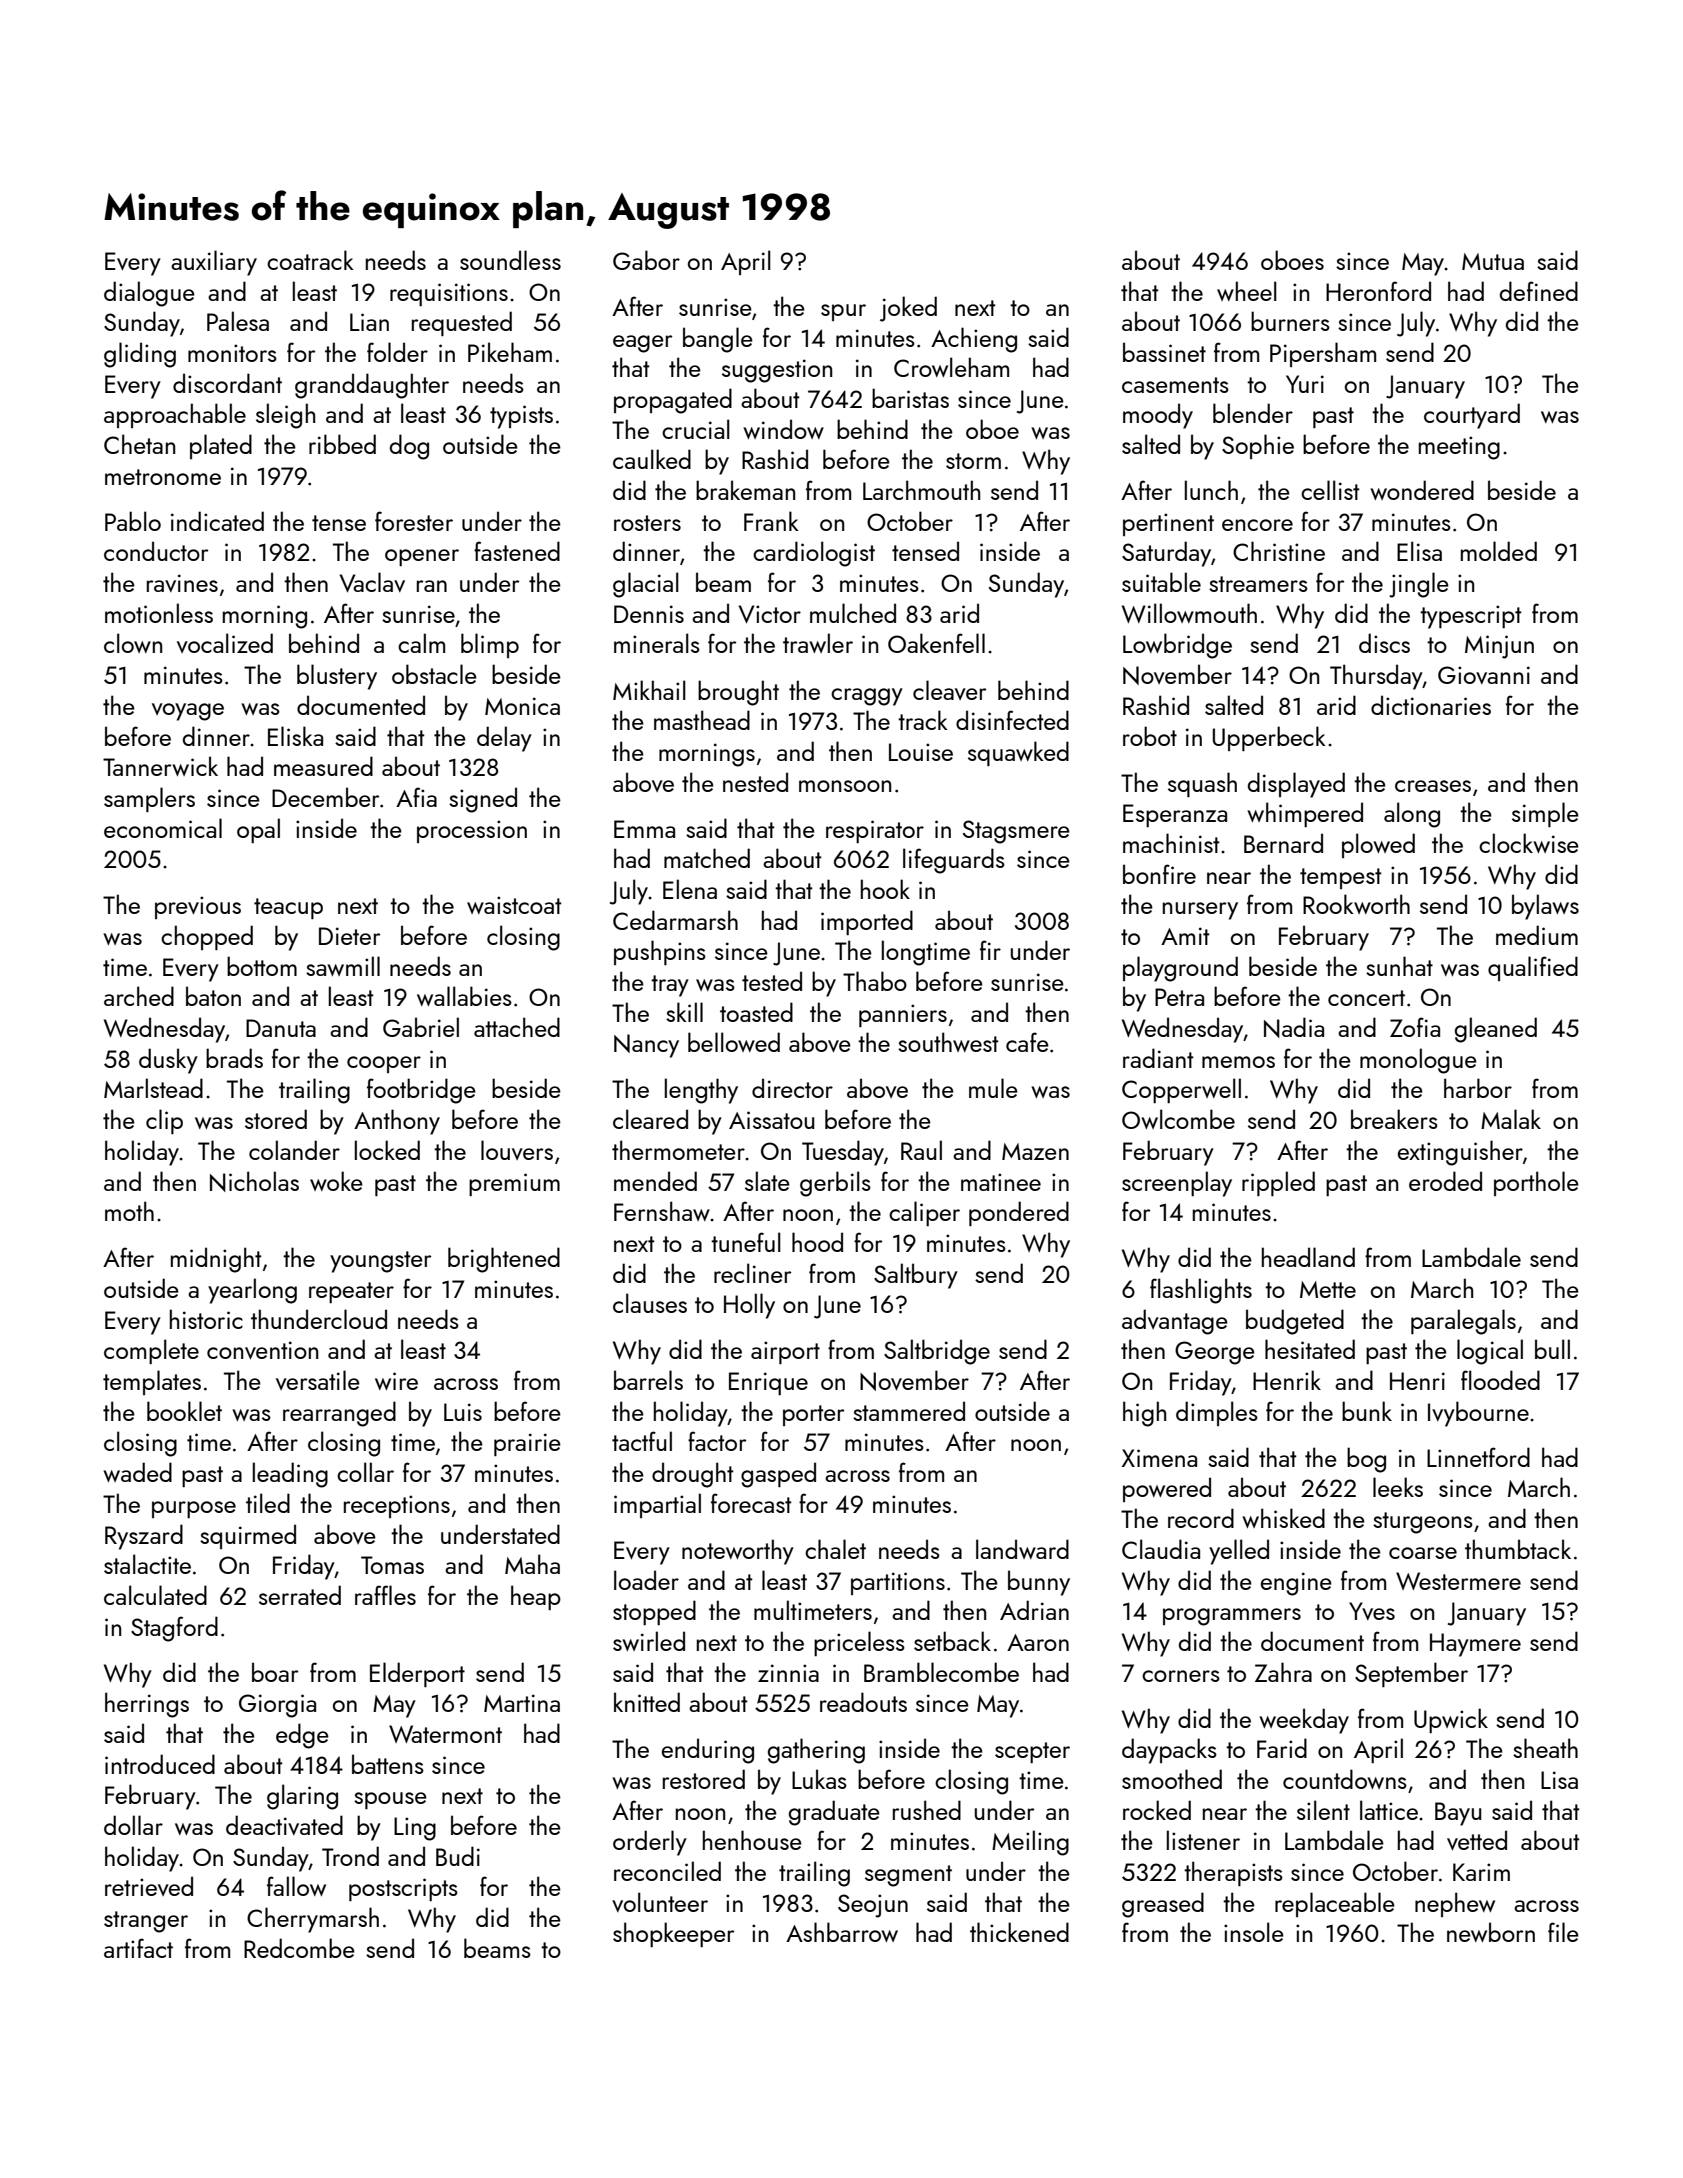 The image size is (1683, 2178). I want to click on yearlong, so click(252, 1291).
